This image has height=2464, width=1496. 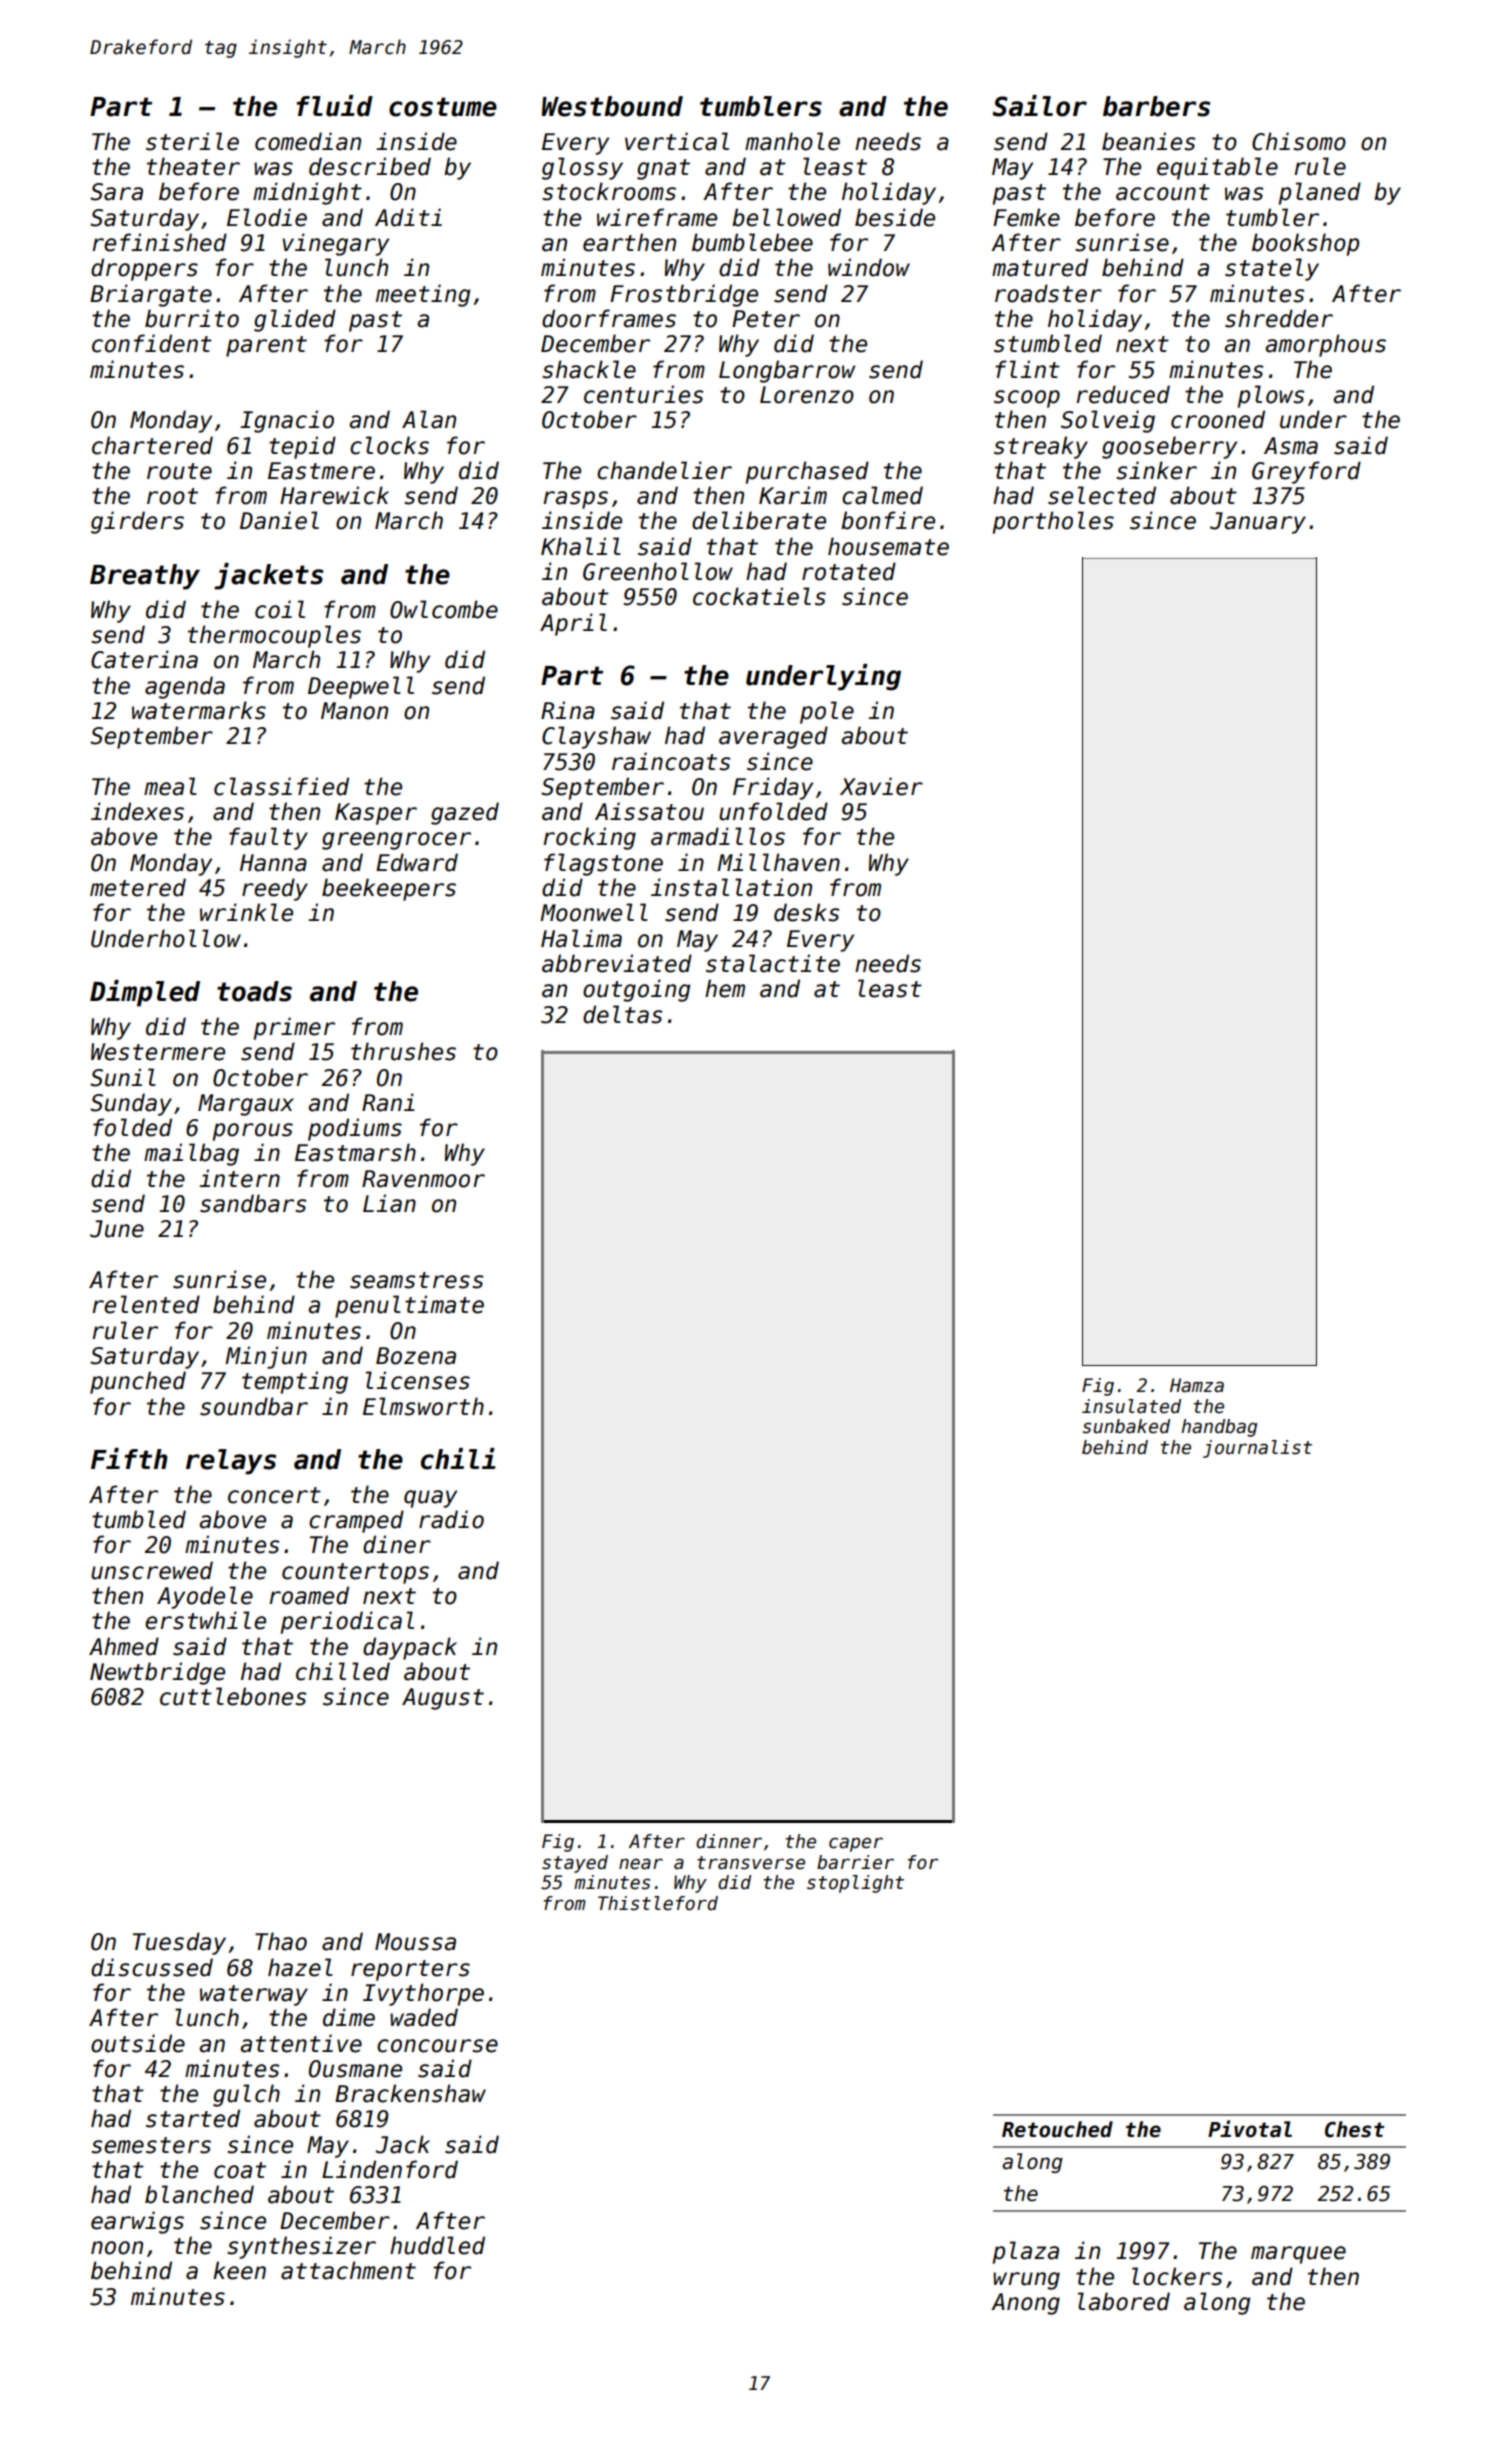 What do you see at coordinates (443, 1699) in the image?
I see `August` at bounding box center [443, 1699].
